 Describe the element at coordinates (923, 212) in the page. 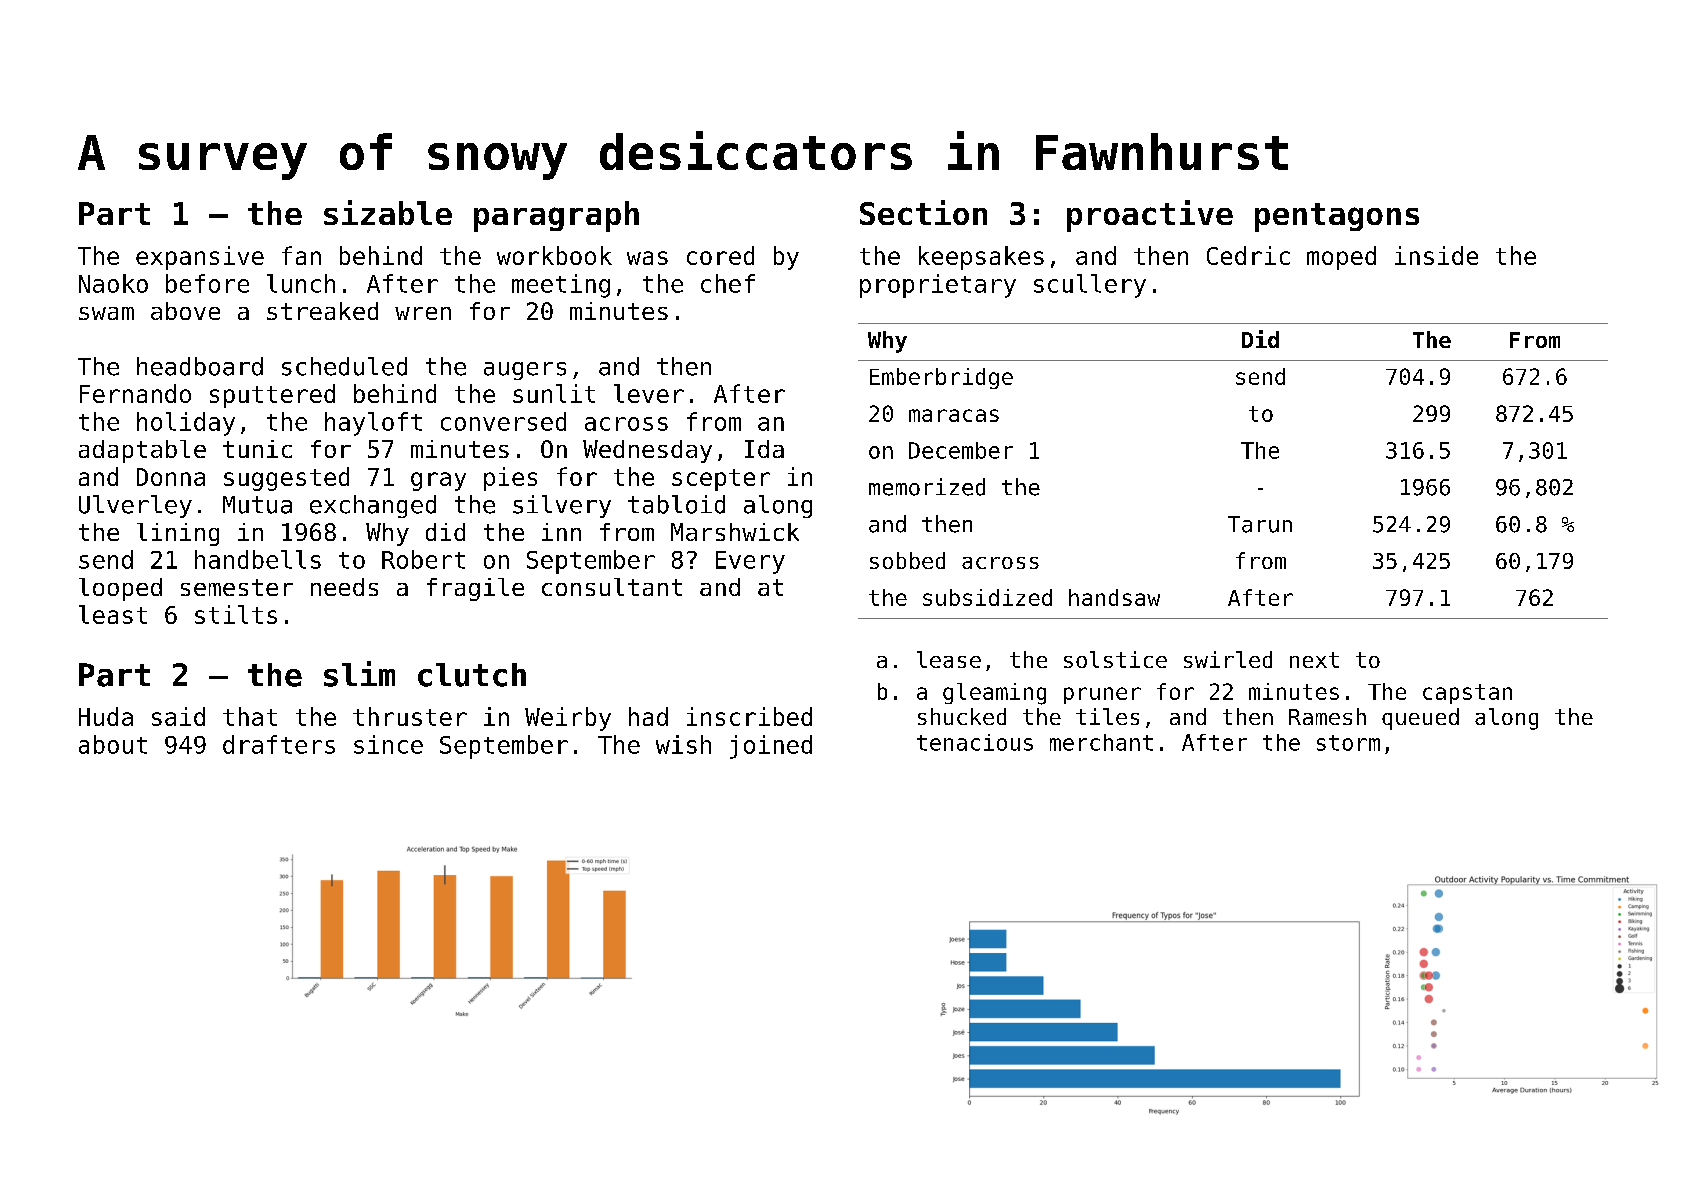

I see `Section` at that location.
